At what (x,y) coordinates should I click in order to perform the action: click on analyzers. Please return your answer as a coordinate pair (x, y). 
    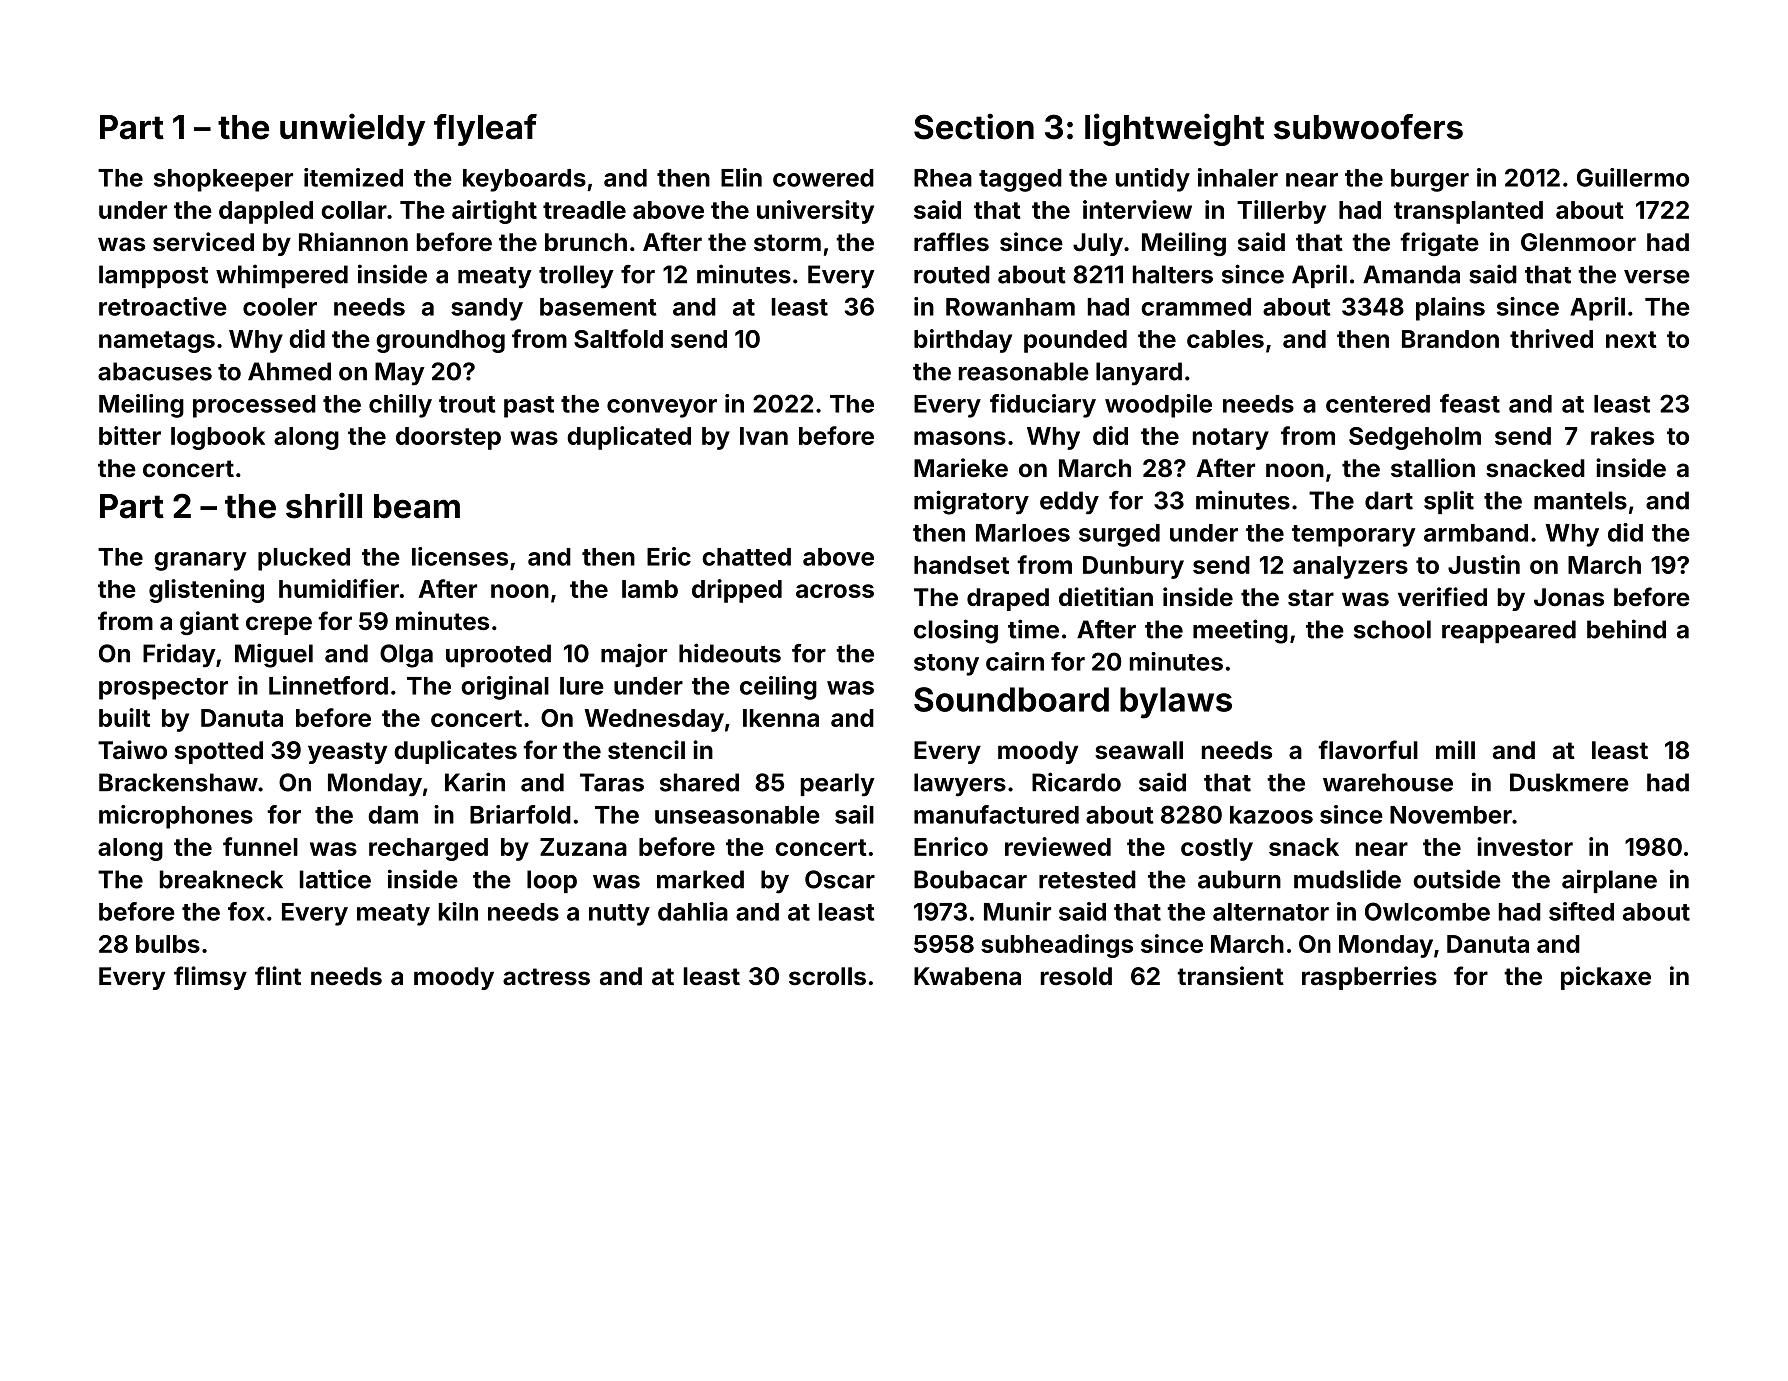
    Looking at the image, I should click on (1350, 567).
